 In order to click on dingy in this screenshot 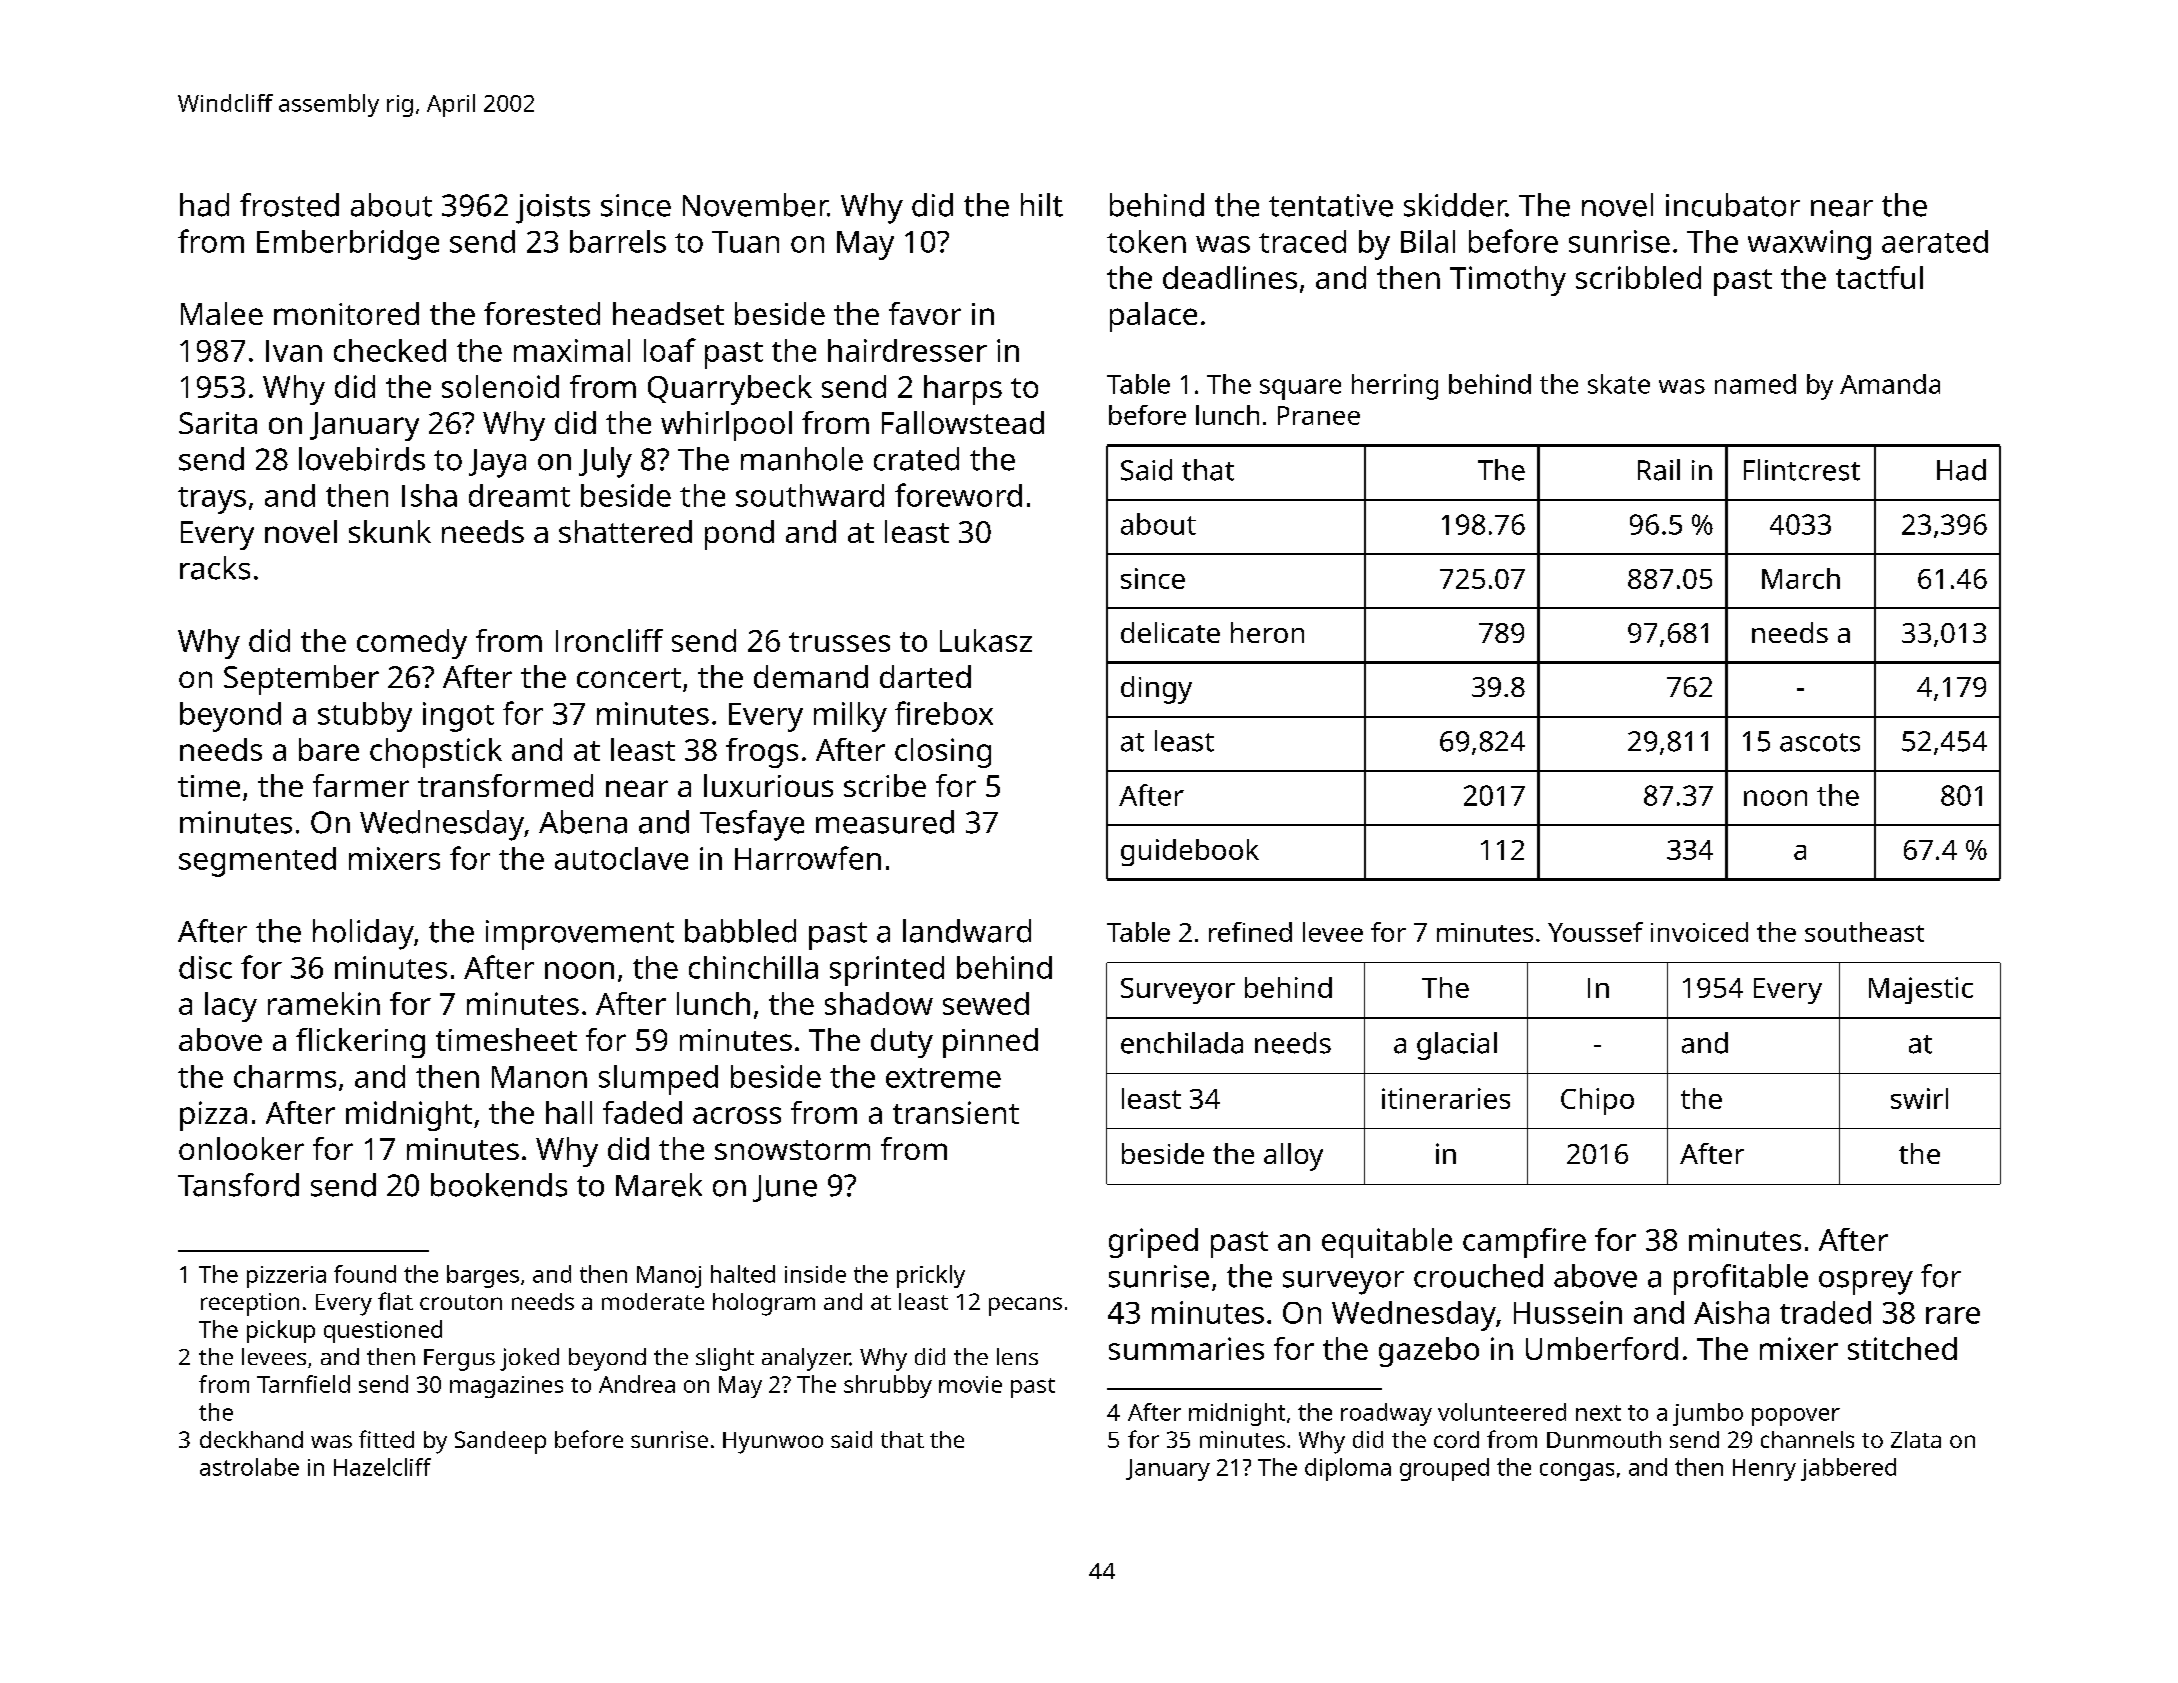, I will do `click(1156, 690)`.
